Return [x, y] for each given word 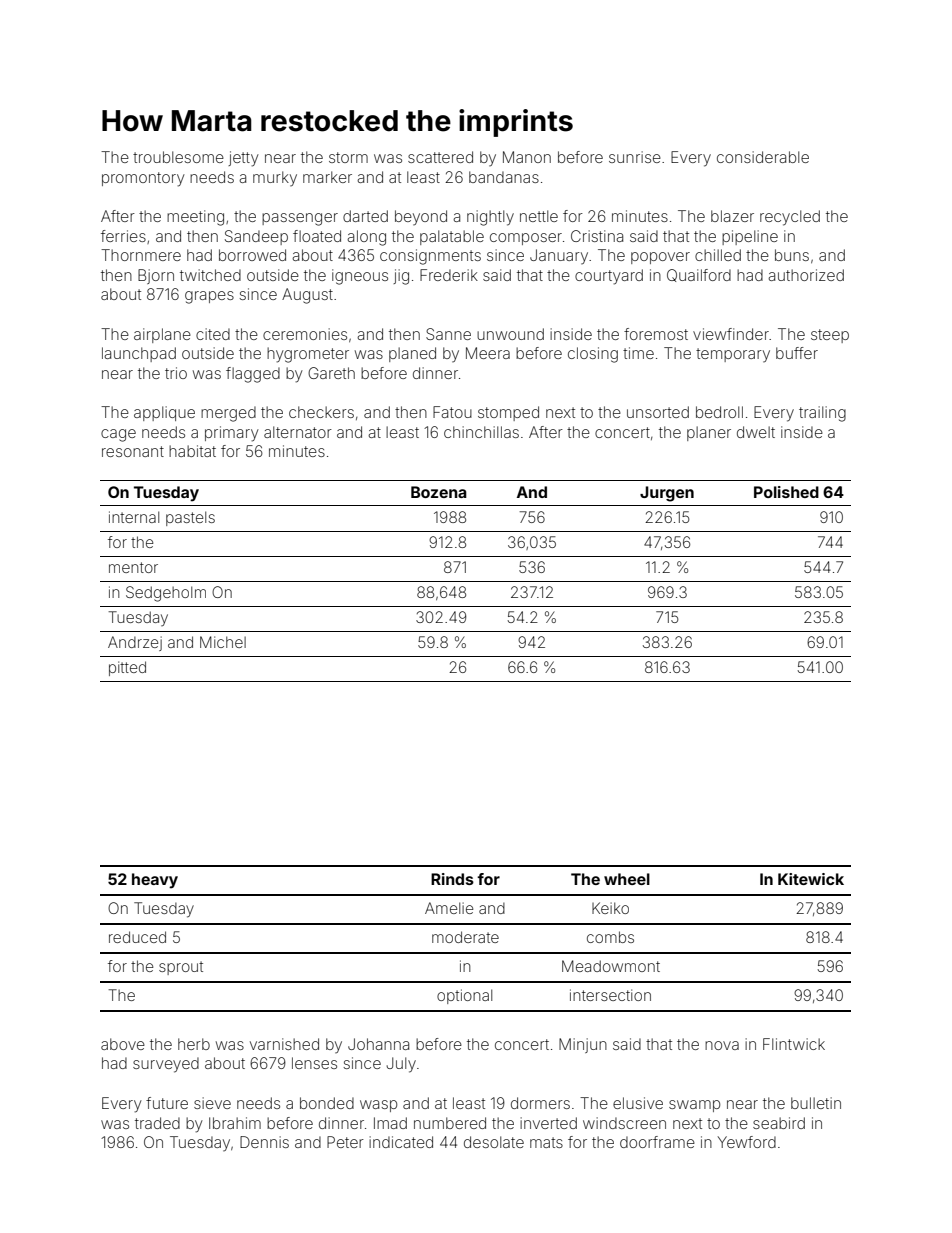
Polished [786, 492]
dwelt [756, 432]
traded [157, 1123]
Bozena [439, 492]
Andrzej [135, 643]
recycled [790, 218]
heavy [155, 881]
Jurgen [667, 494]
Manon [527, 157]
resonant [133, 451]
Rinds [452, 879]
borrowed [252, 255]
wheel [627, 879]
